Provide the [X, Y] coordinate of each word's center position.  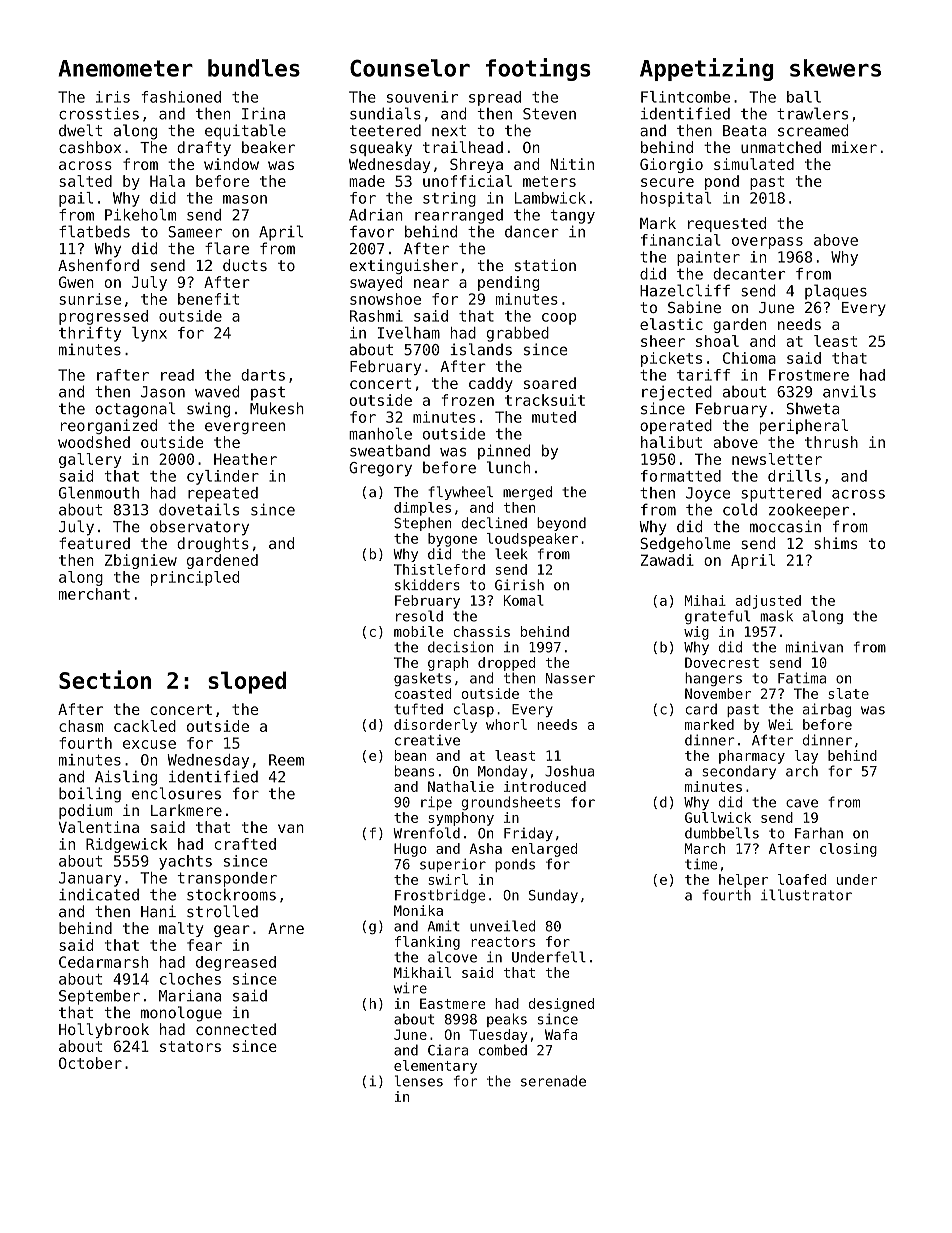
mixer [854, 147]
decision [460, 647]
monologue [181, 1014]
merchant [94, 594]
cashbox [90, 147]
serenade [553, 1081]
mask [776, 616]
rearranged [459, 216]
